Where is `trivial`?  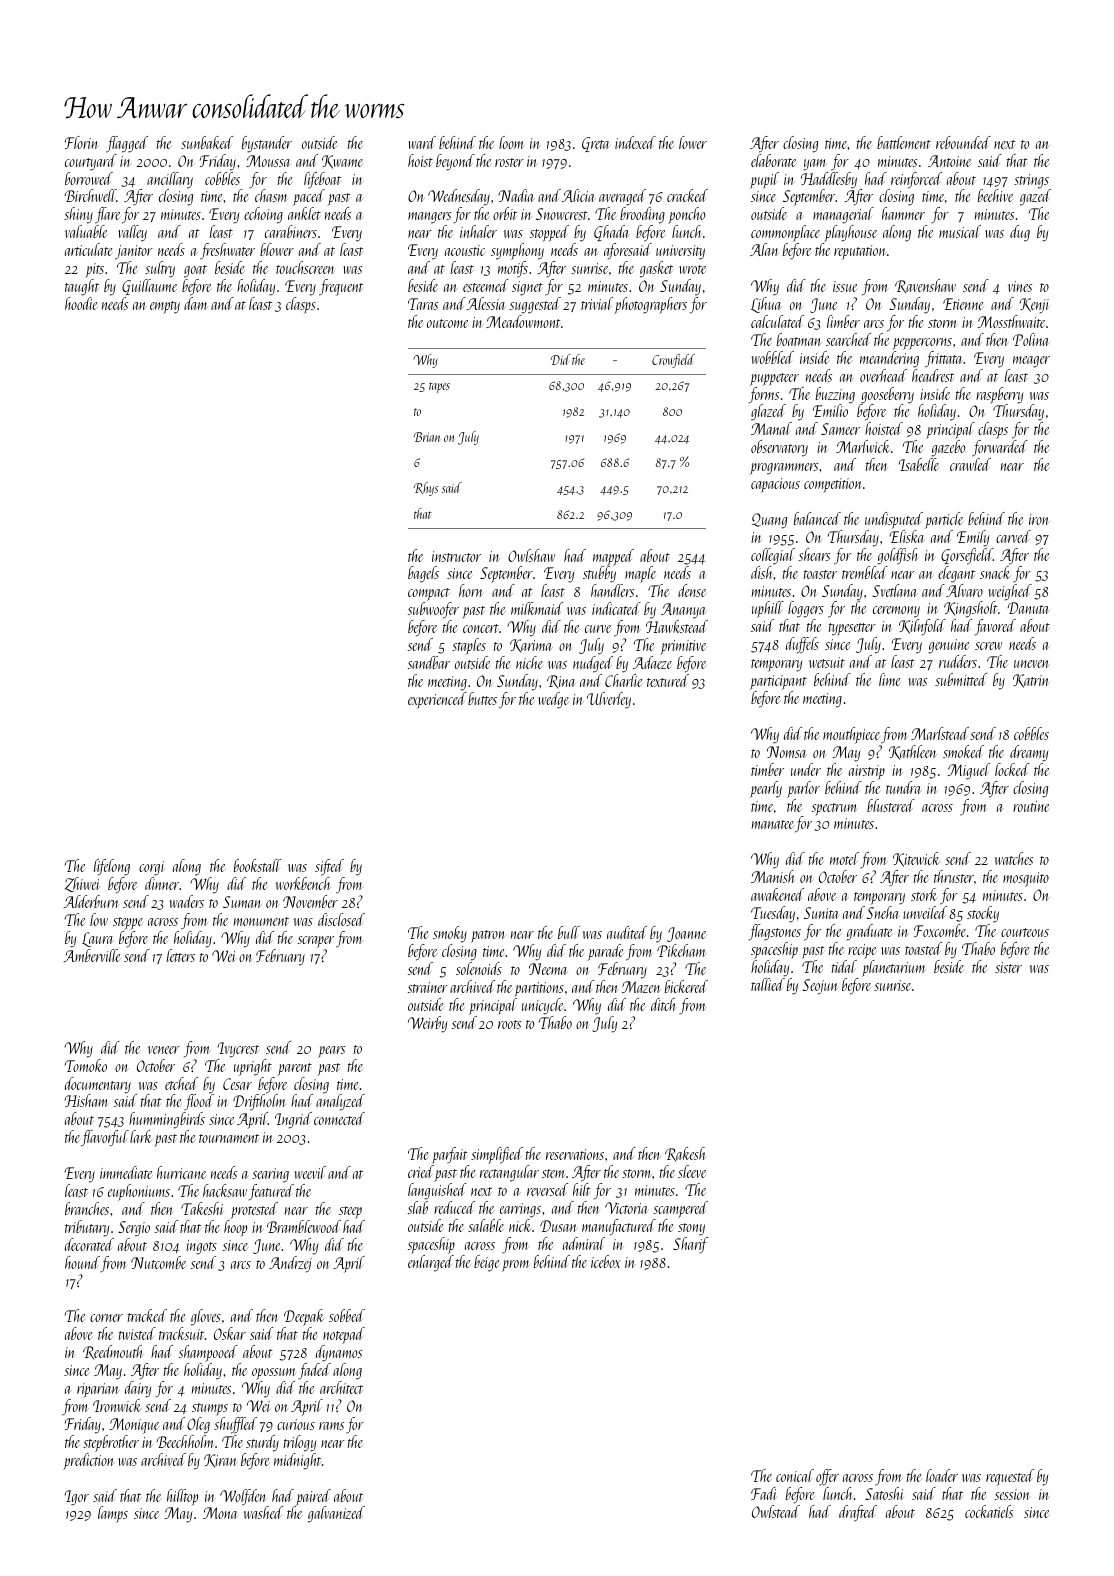 trivial is located at coordinates (597, 303).
